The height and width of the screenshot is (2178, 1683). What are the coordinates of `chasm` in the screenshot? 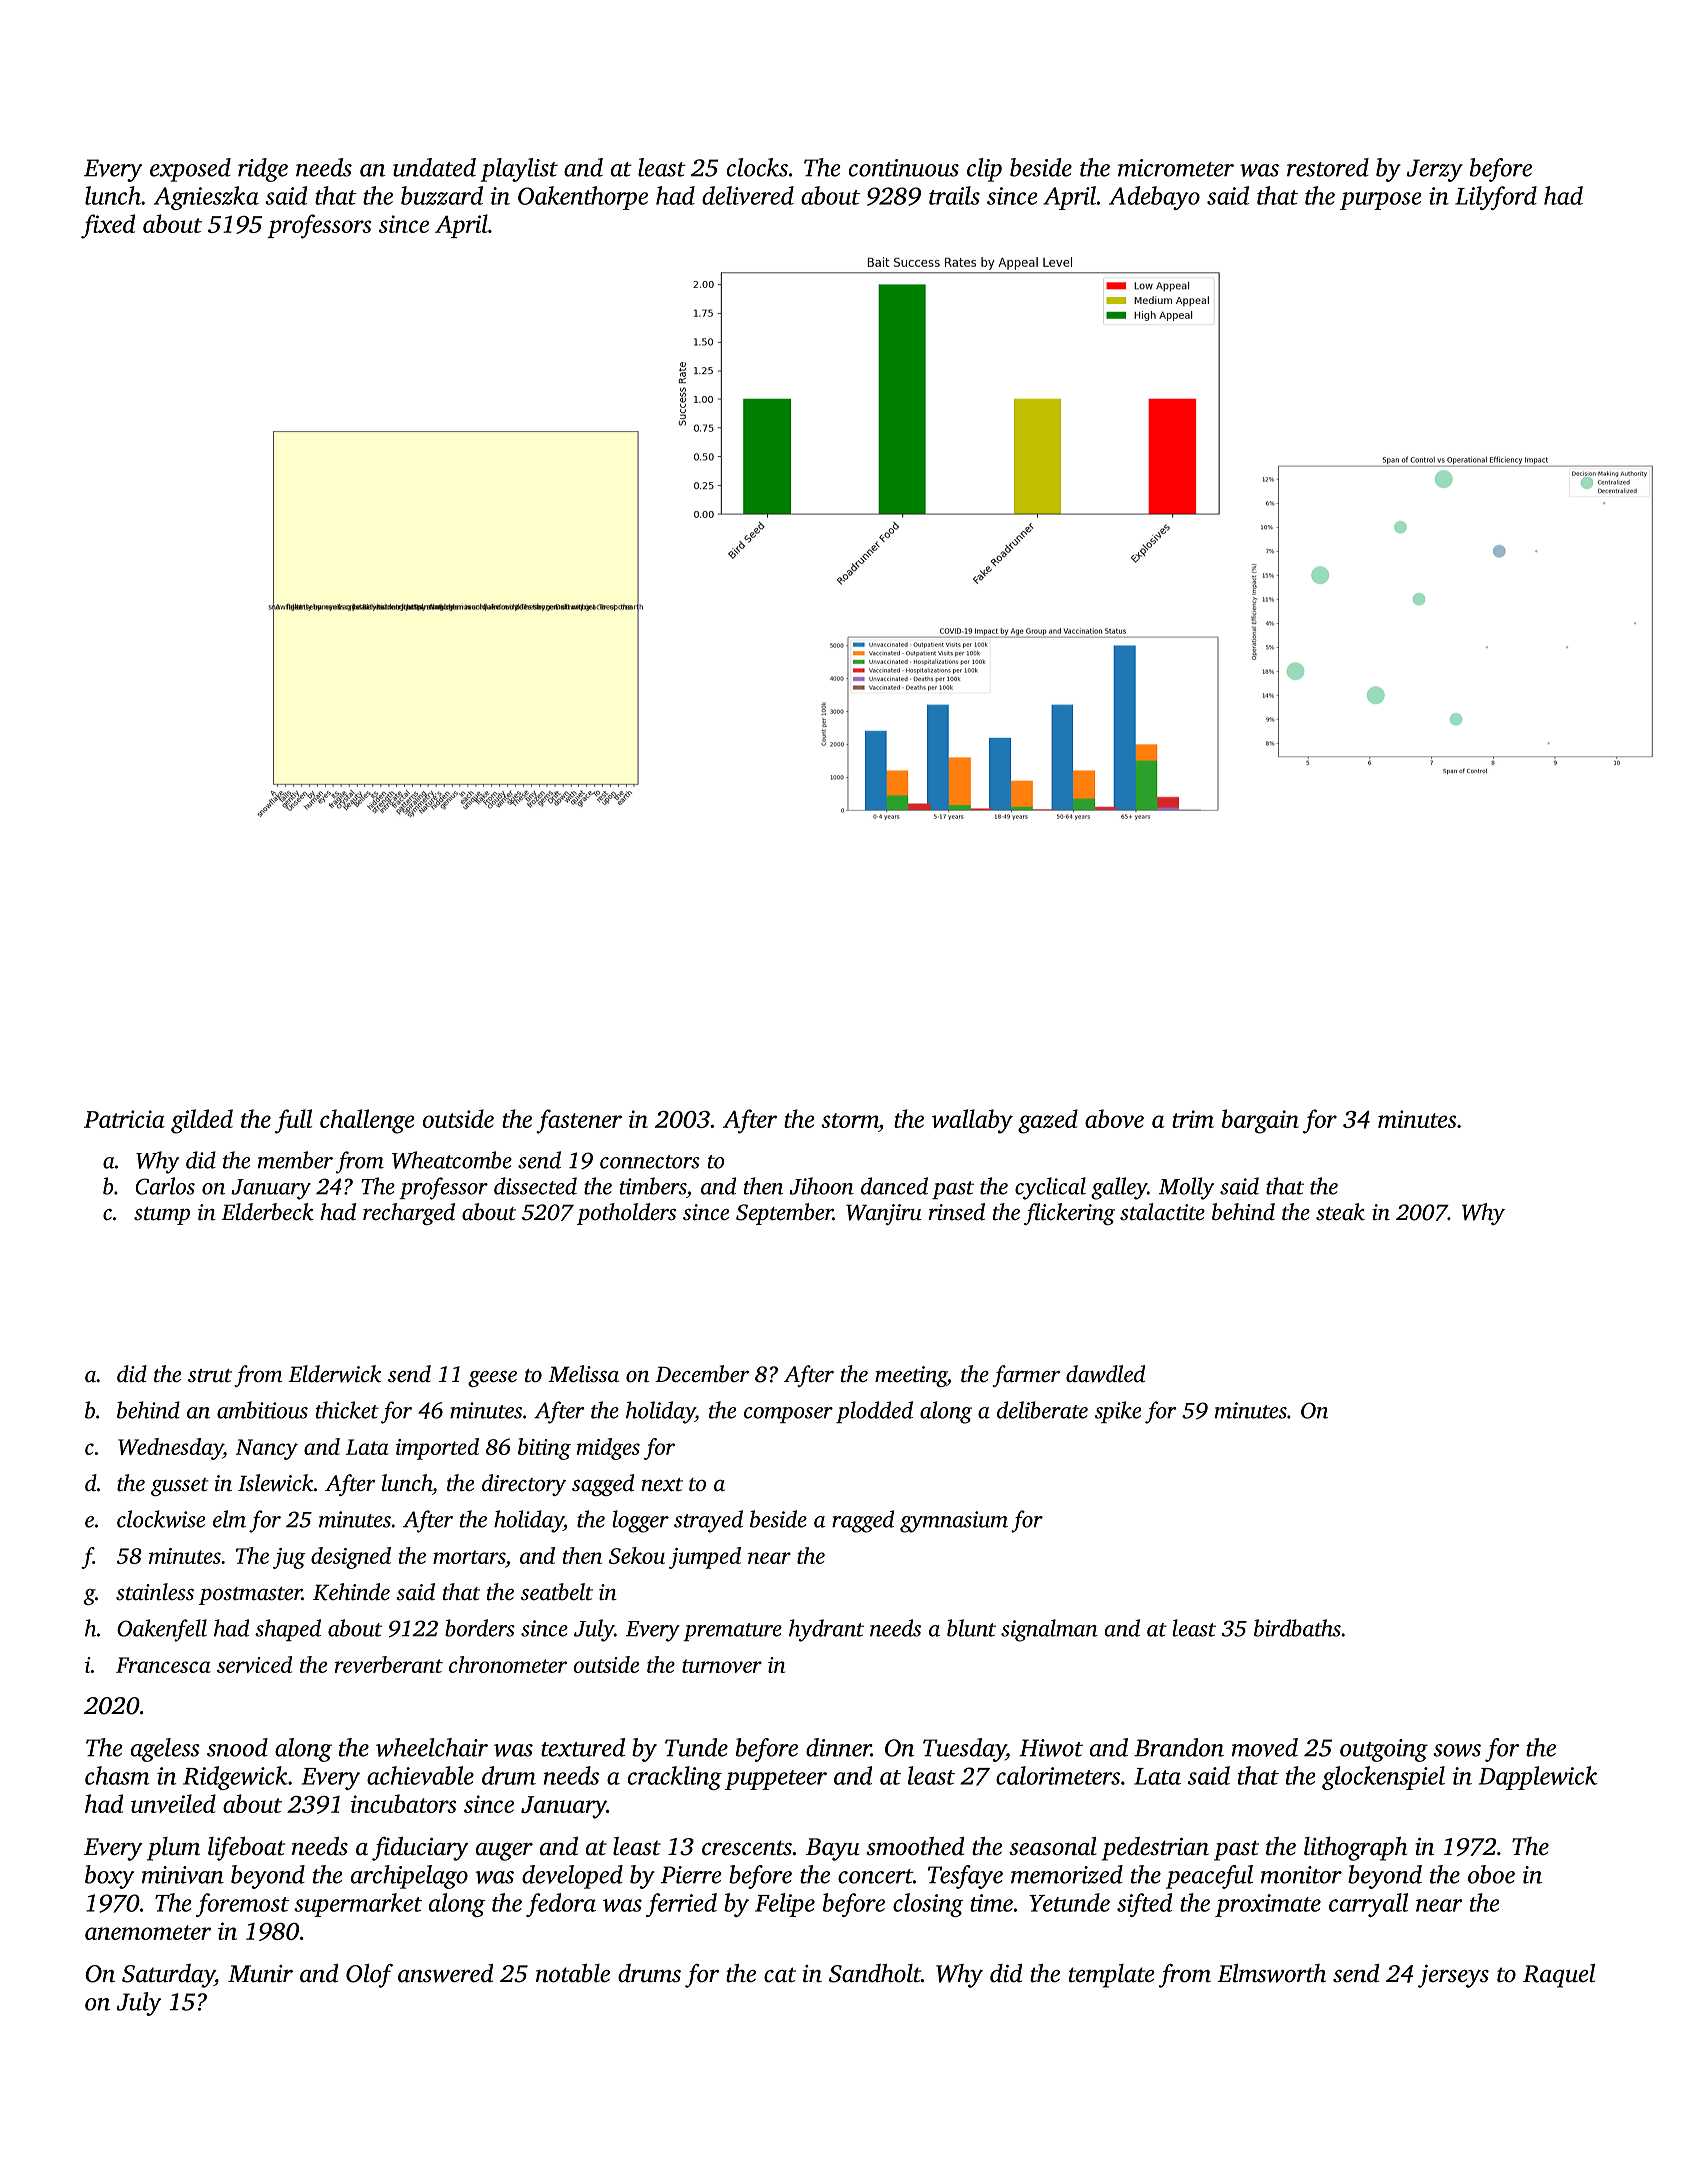 It's located at (117, 1775).
